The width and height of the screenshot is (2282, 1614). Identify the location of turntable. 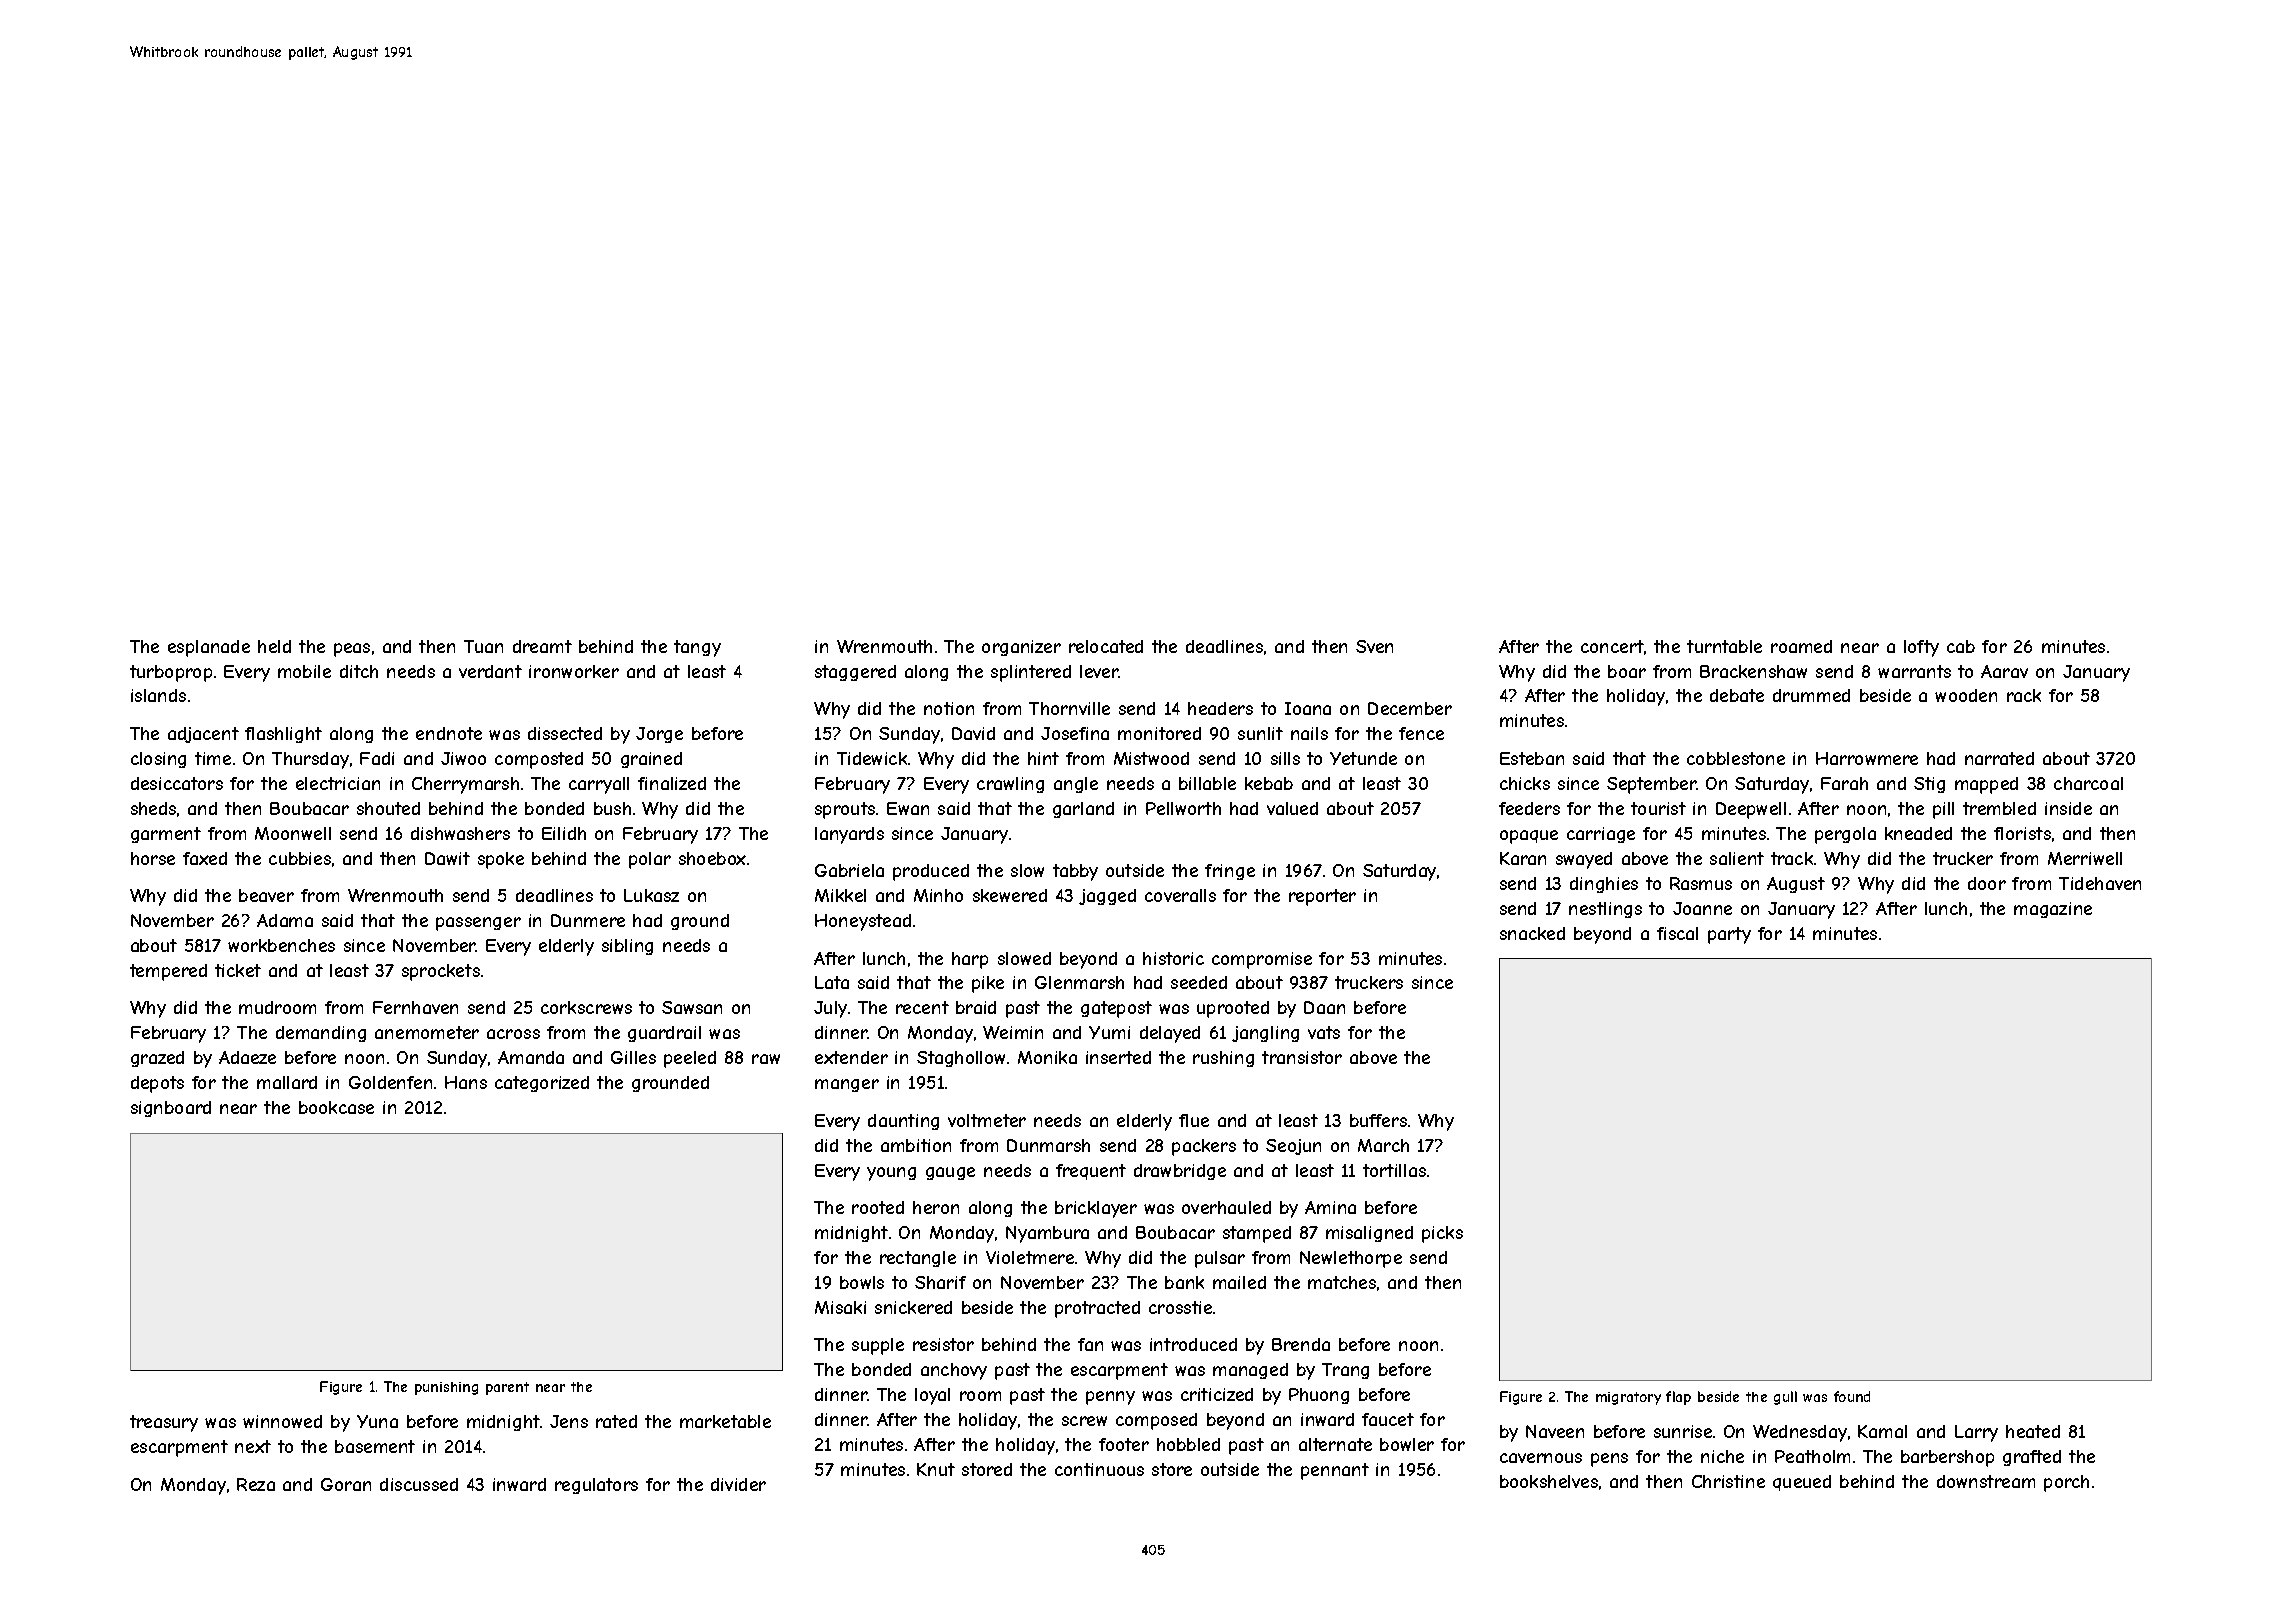
(1724, 646).
